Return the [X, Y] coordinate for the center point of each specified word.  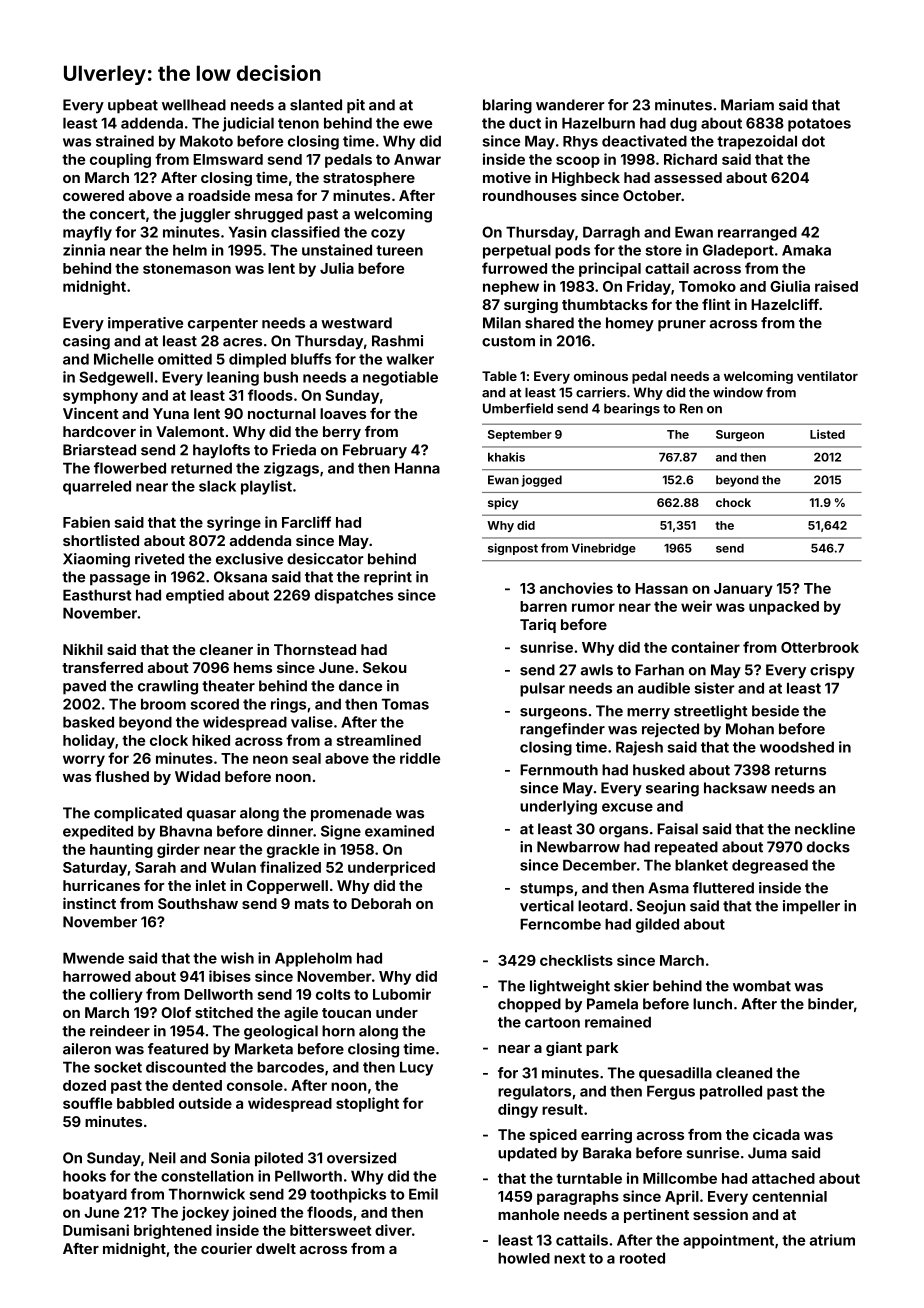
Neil [162, 1158]
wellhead [194, 105]
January [743, 590]
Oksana [240, 577]
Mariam [747, 105]
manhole [528, 1214]
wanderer [570, 105]
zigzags [291, 469]
